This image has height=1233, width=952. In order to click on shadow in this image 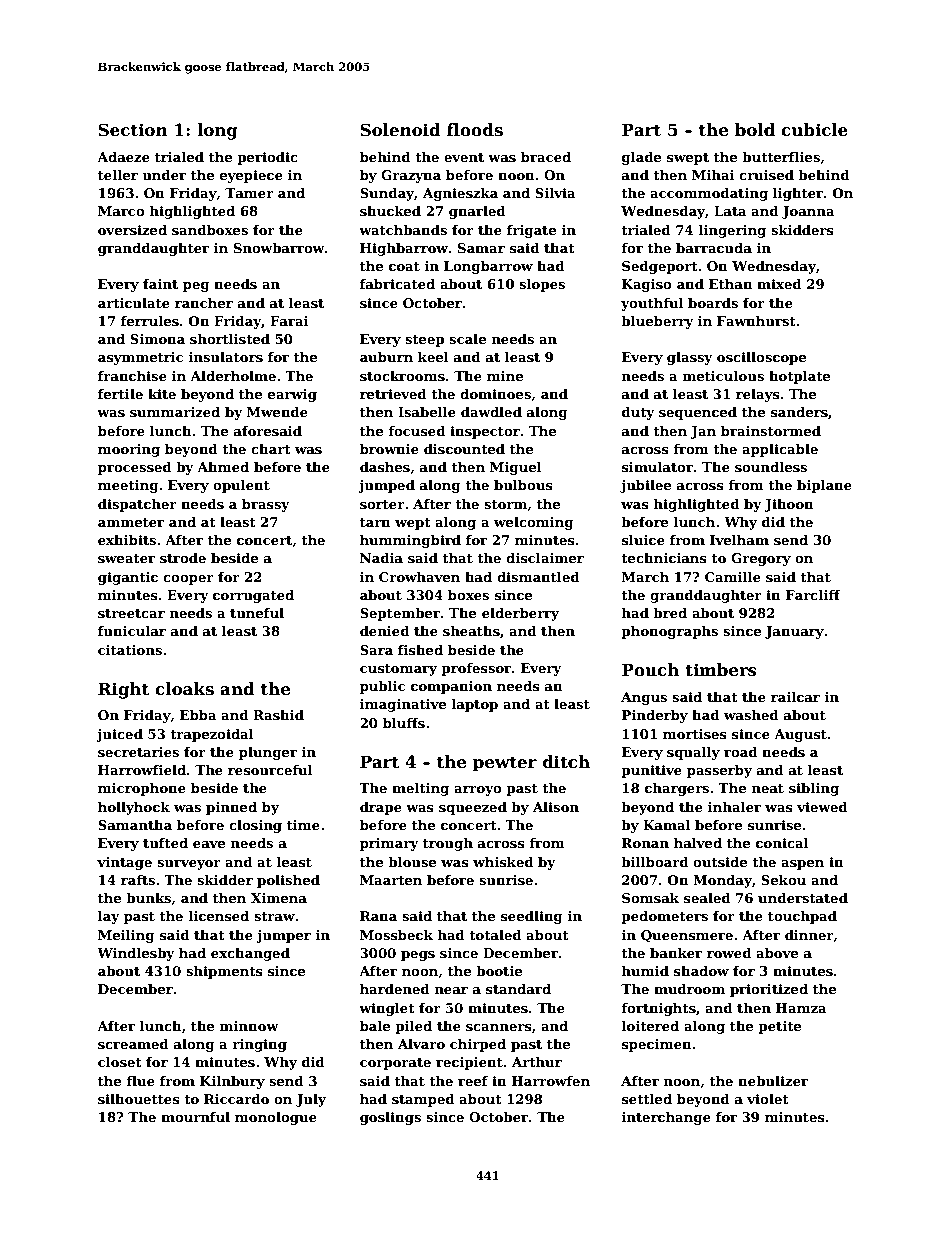, I will do `click(701, 971)`.
